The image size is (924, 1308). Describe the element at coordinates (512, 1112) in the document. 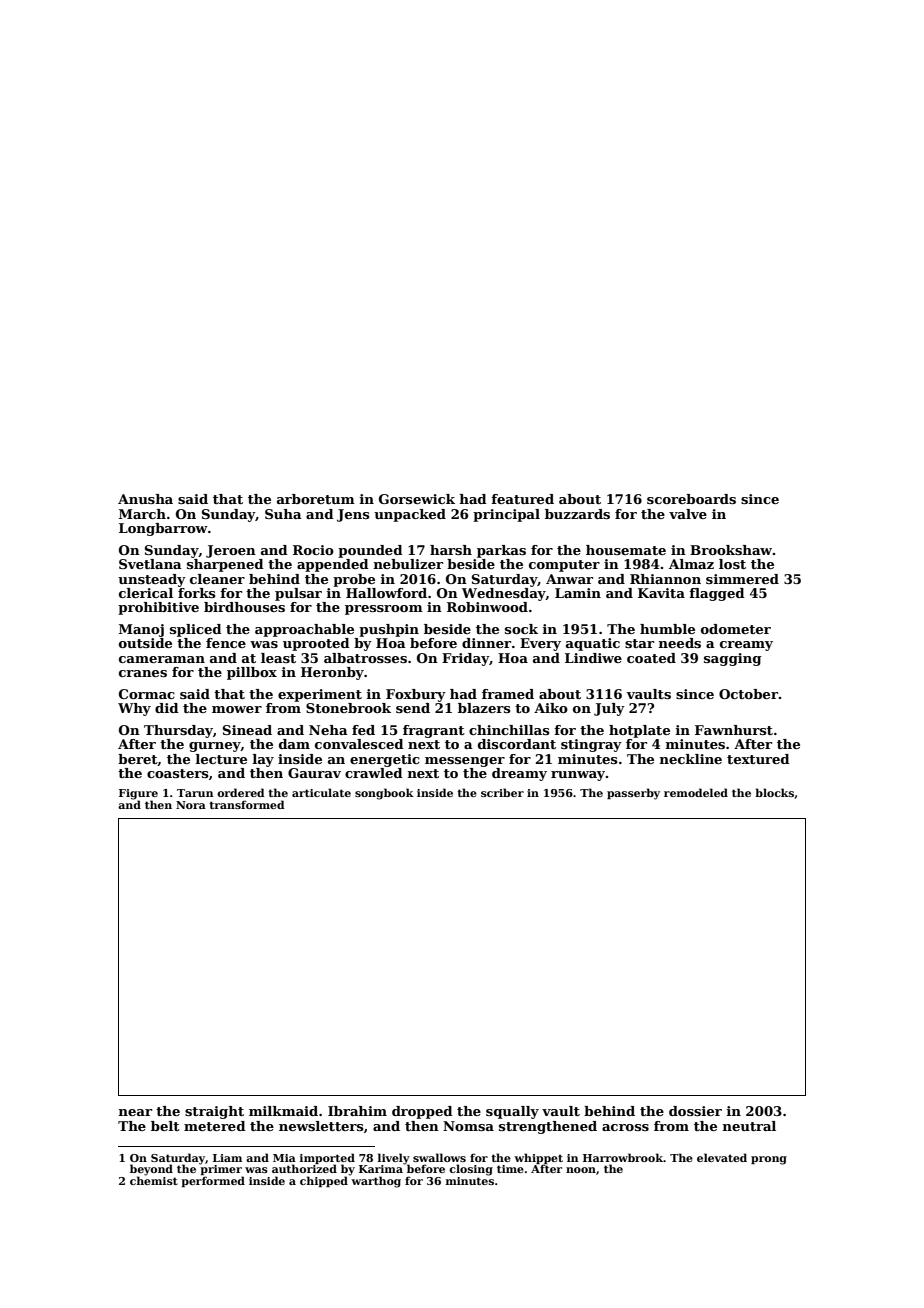

I see `squally` at that location.
